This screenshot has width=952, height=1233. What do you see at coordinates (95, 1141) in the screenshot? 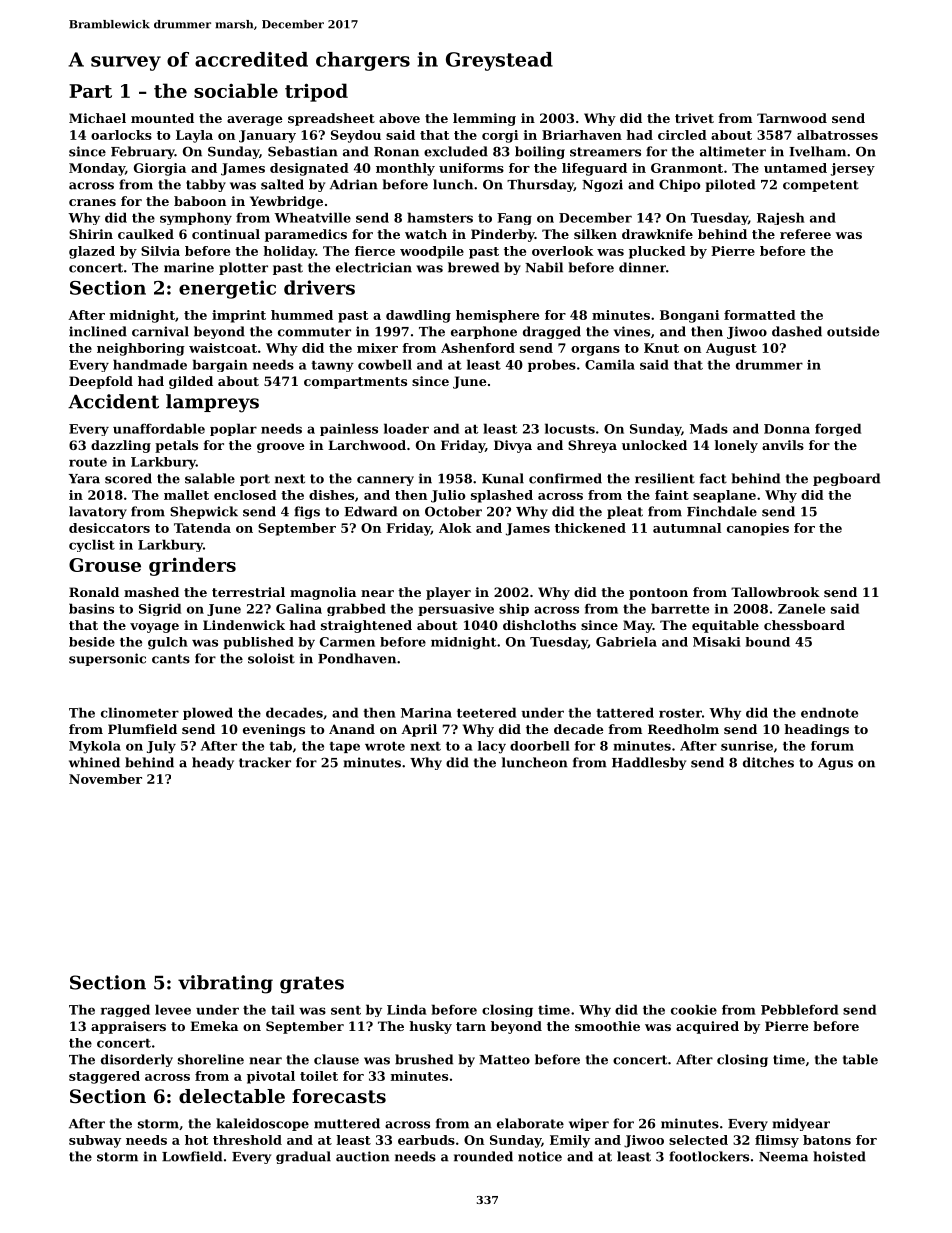
I see `subway` at bounding box center [95, 1141].
